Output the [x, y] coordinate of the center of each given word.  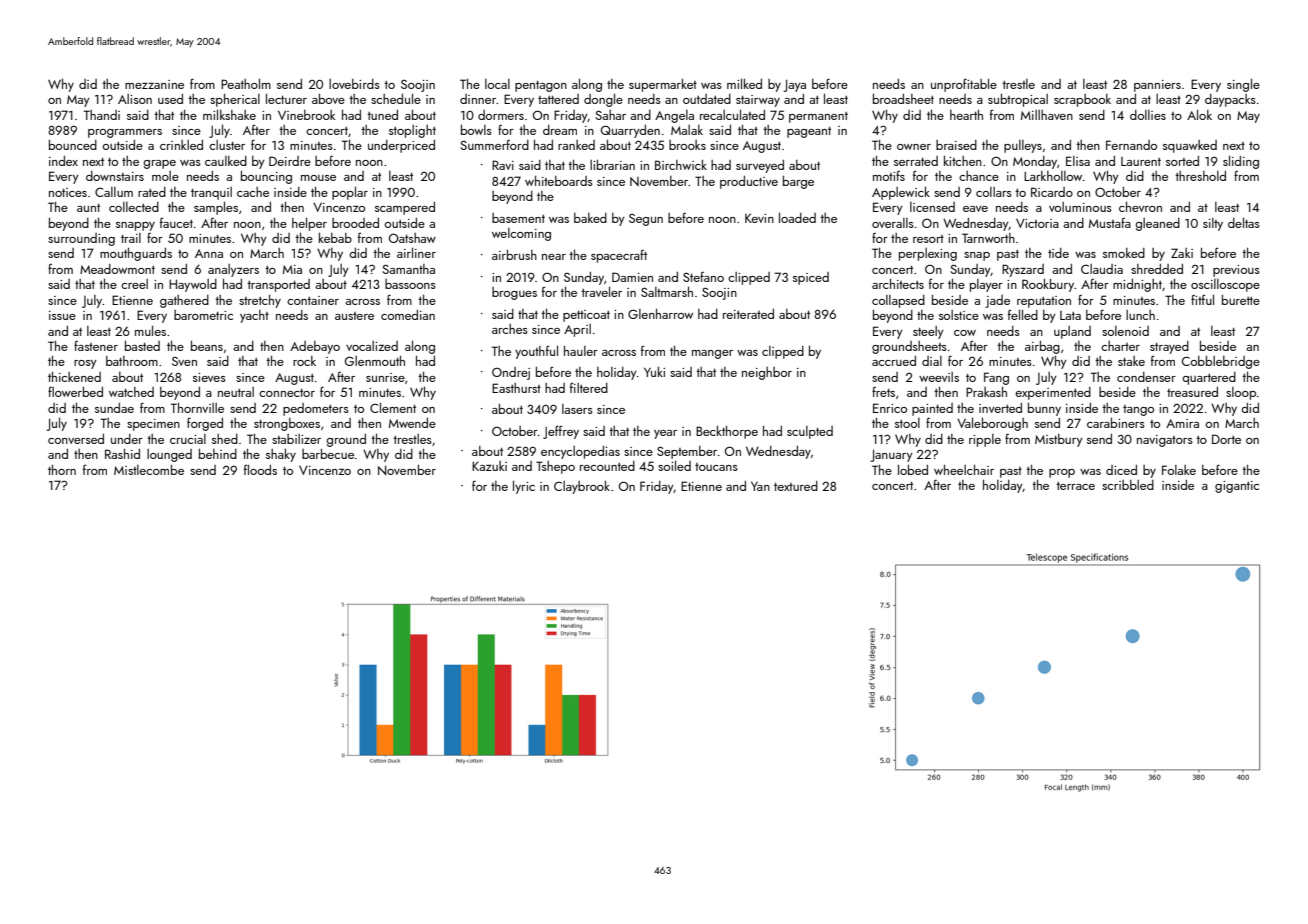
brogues [514, 293]
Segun [646, 220]
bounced [73, 145]
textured [796, 486]
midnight [1137, 285]
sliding [1241, 162]
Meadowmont [117, 269]
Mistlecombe [149, 470]
